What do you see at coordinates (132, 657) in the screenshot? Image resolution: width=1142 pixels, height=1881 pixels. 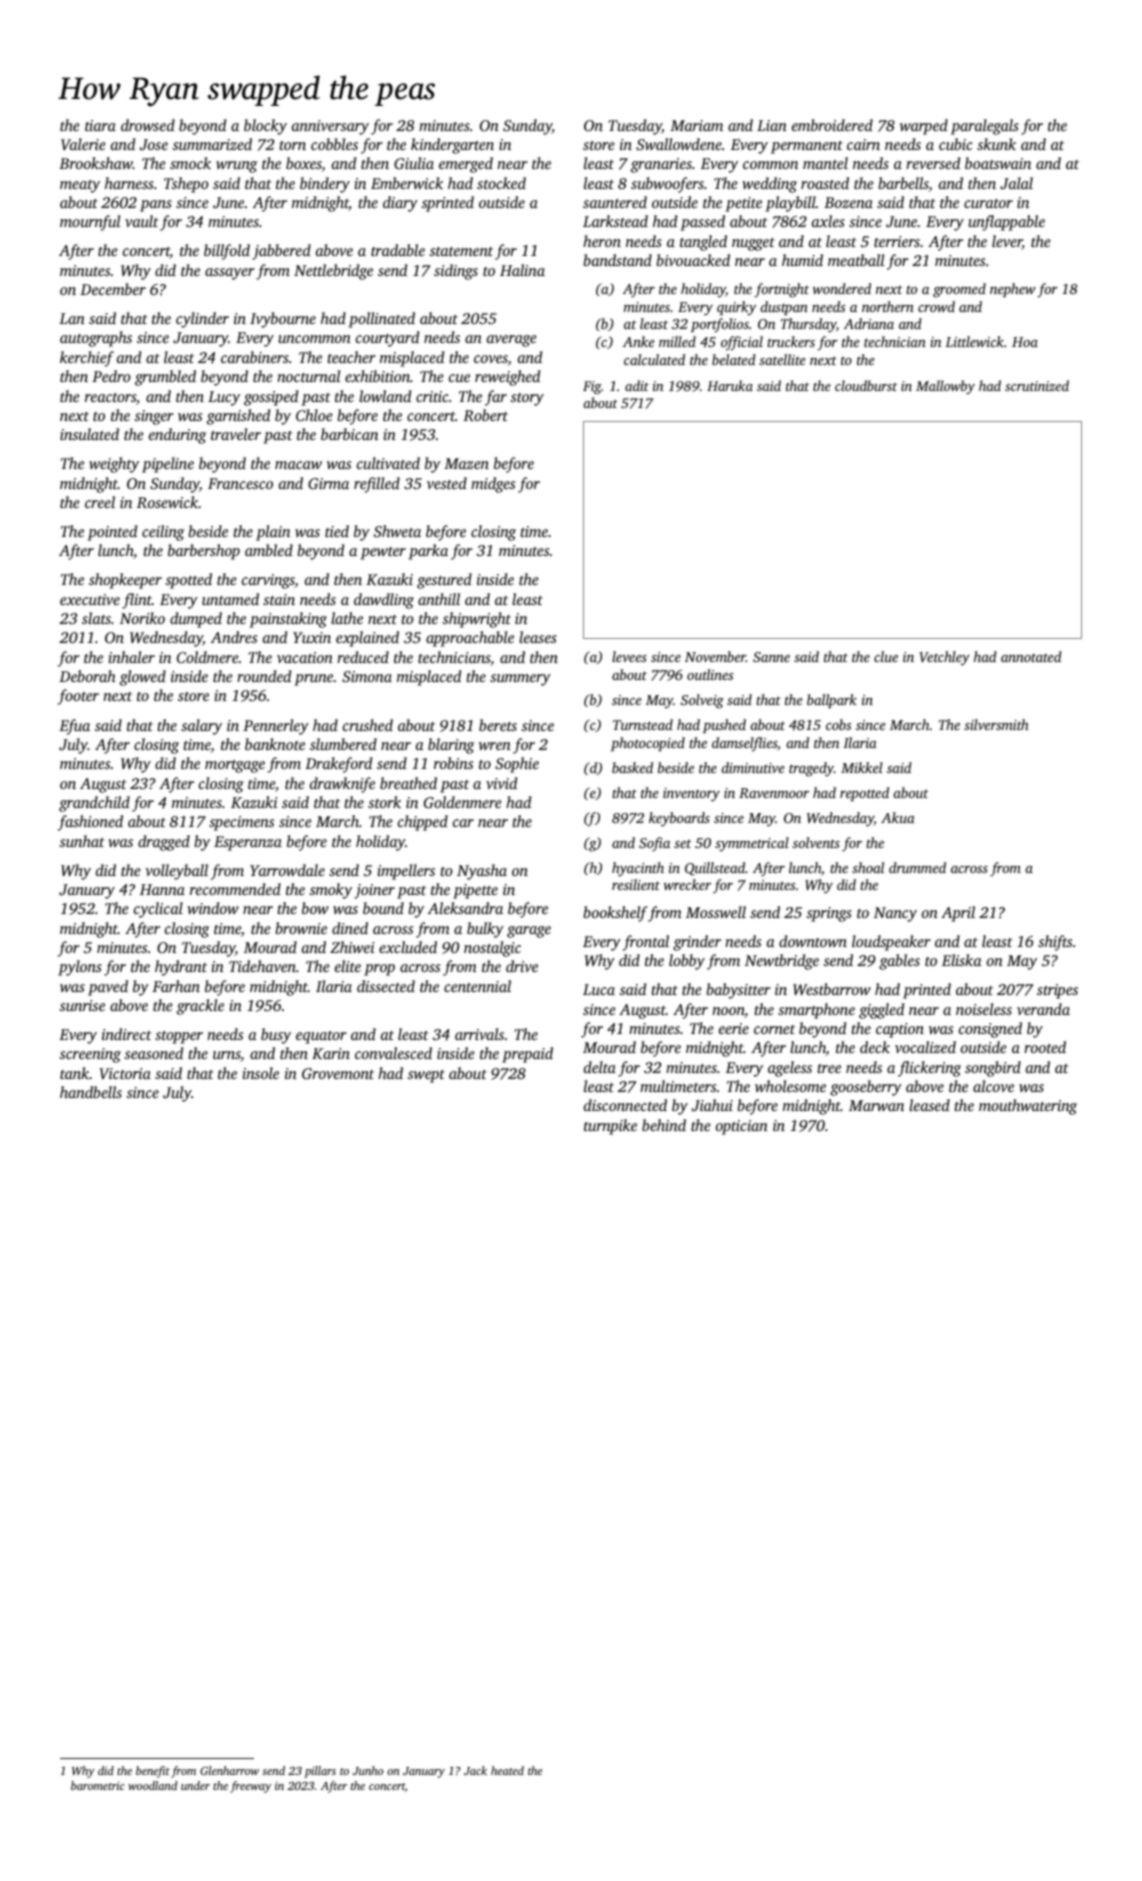 I see `inhaler` at bounding box center [132, 657].
